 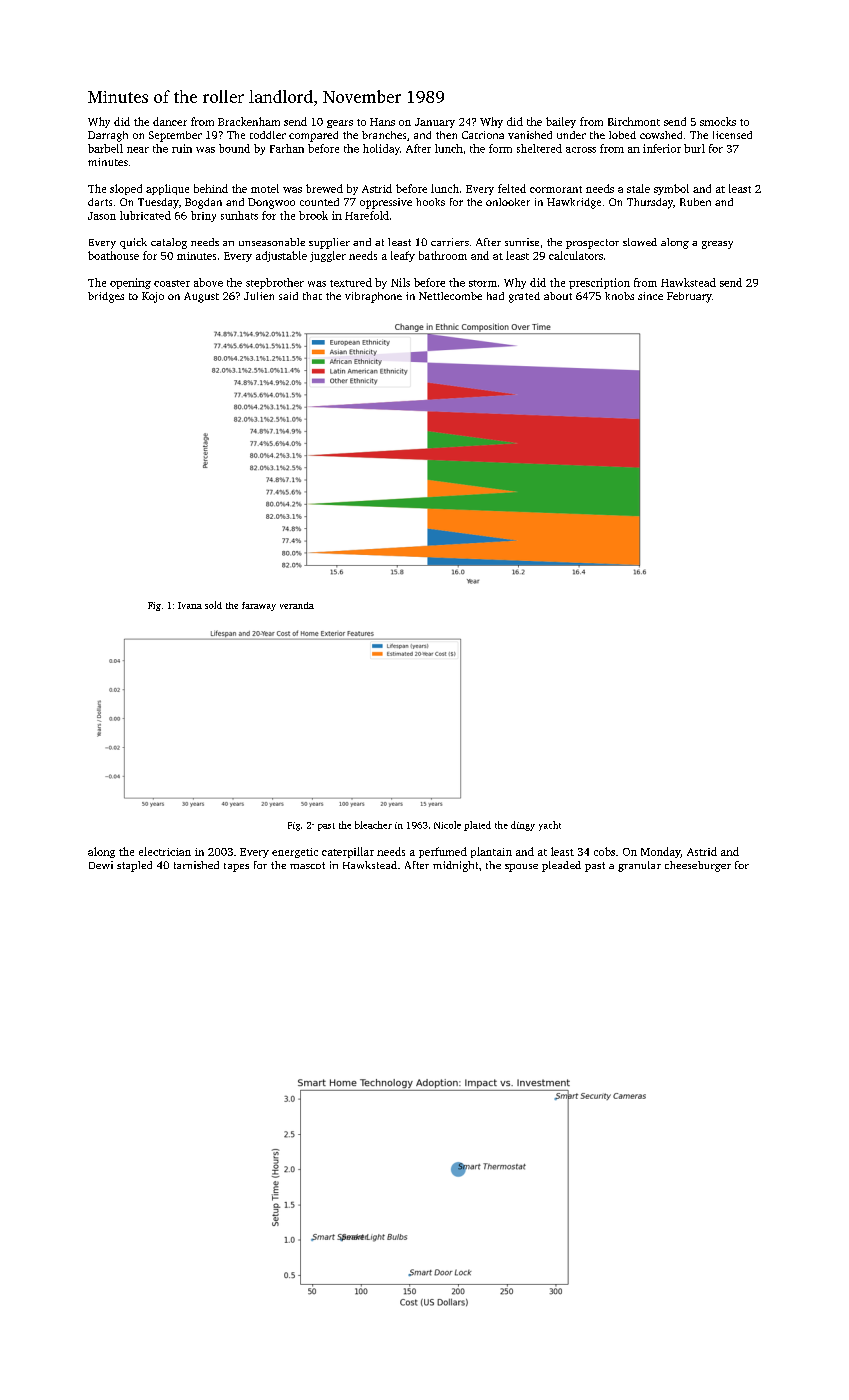 What do you see at coordinates (101, 865) in the document?
I see `Dewi` at bounding box center [101, 865].
